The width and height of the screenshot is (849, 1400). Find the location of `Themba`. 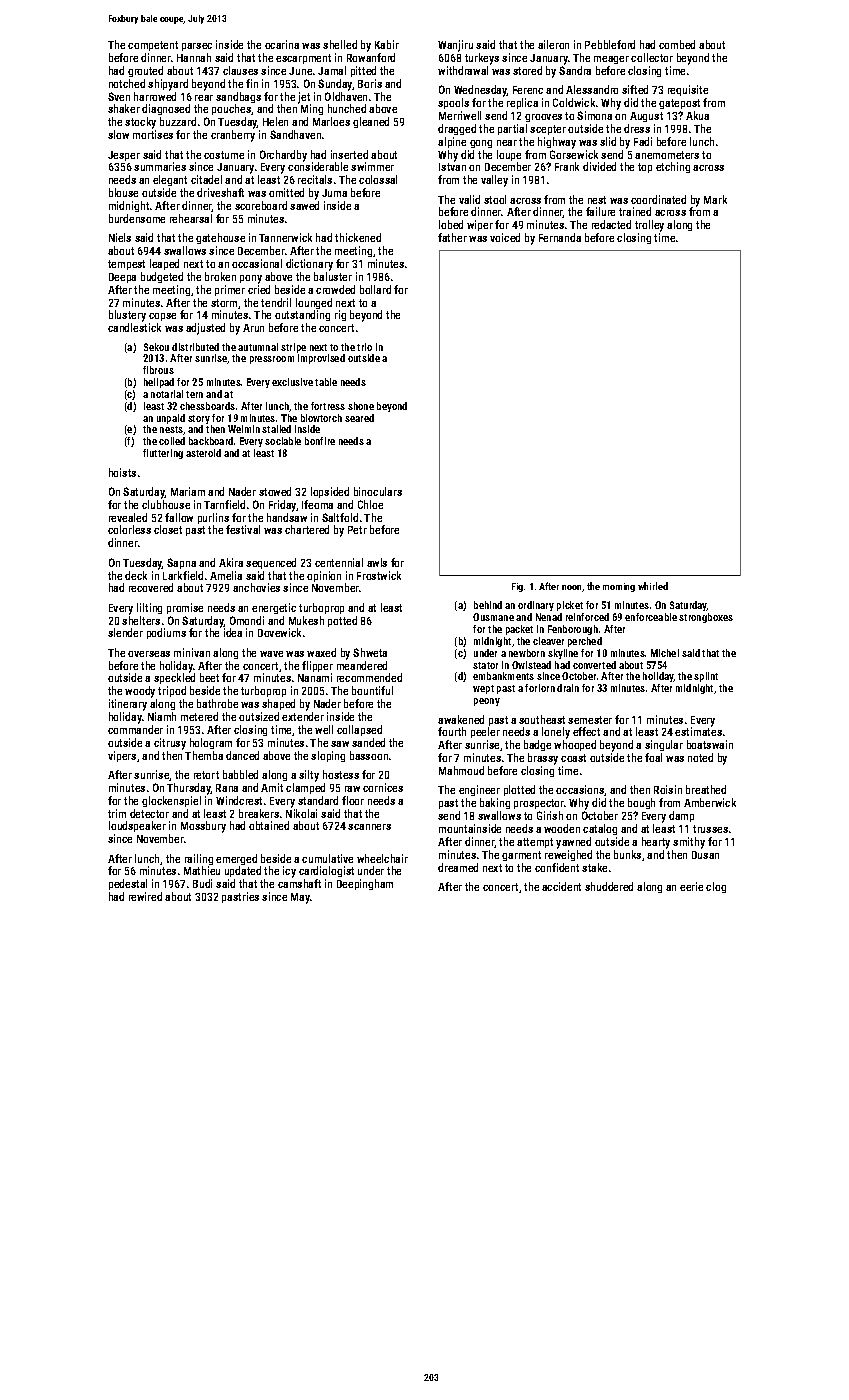

Themba is located at coordinates (204, 755).
